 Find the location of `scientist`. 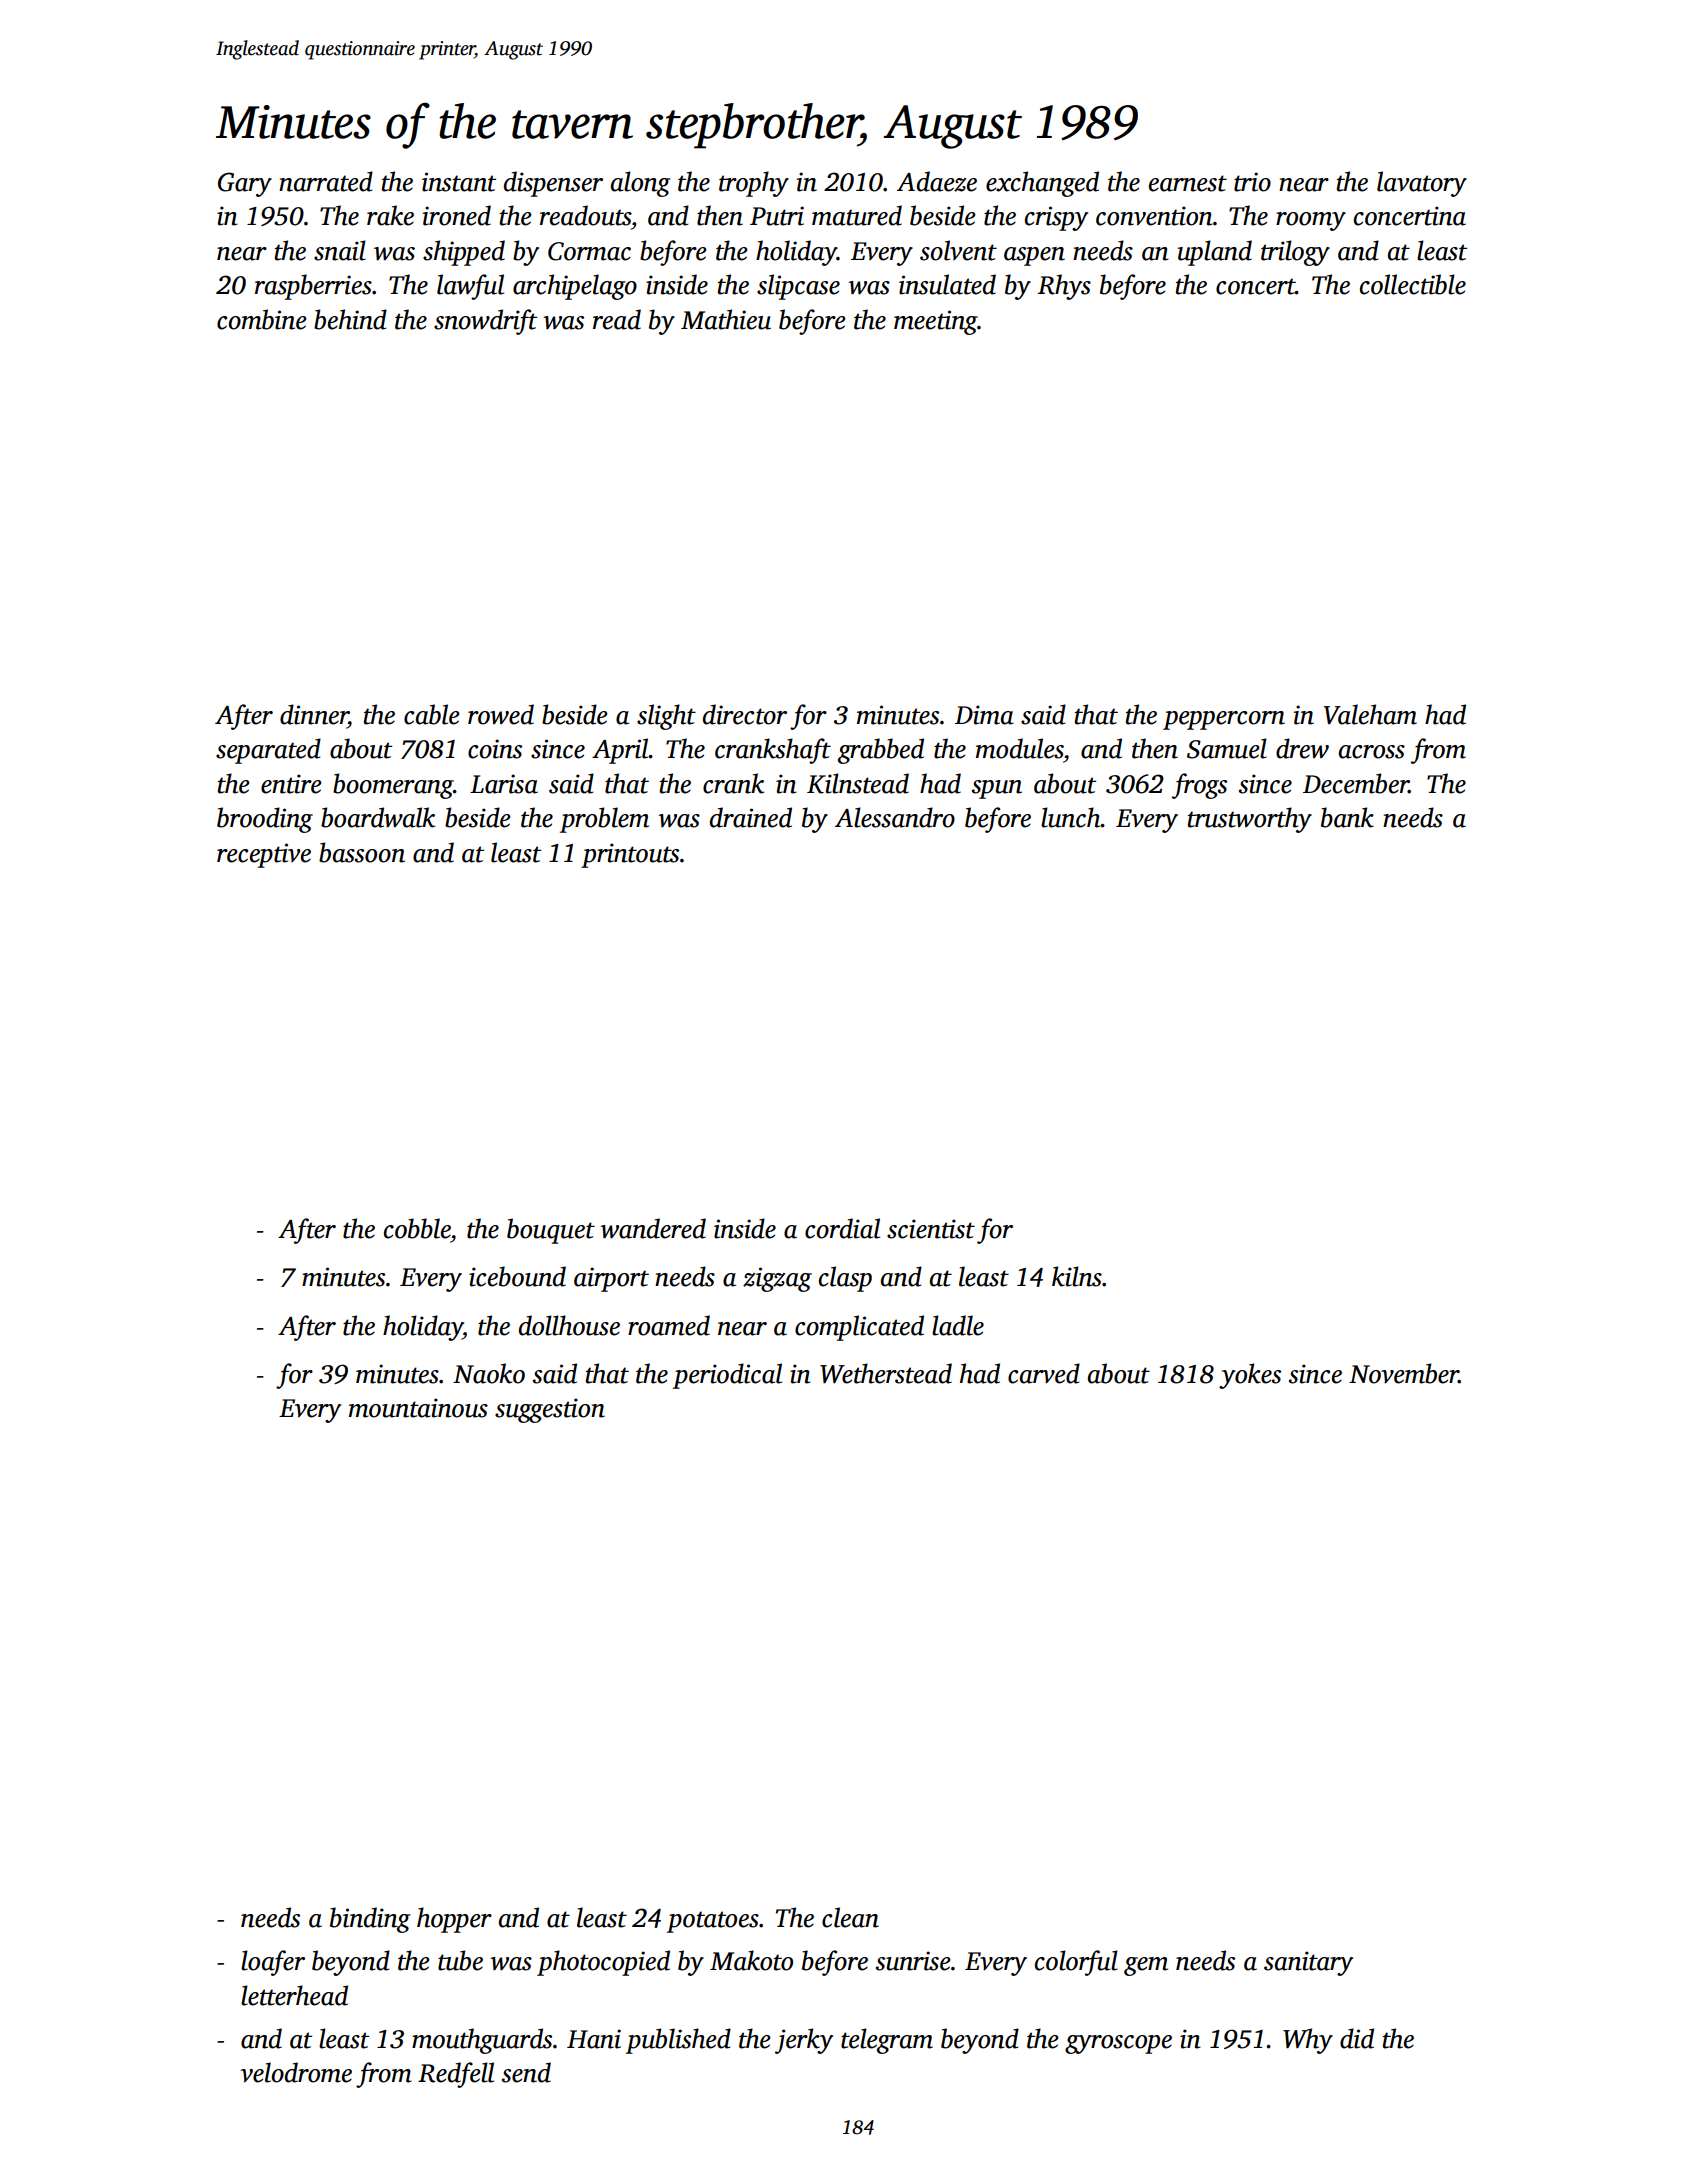

scientist is located at coordinates (931, 1229).
